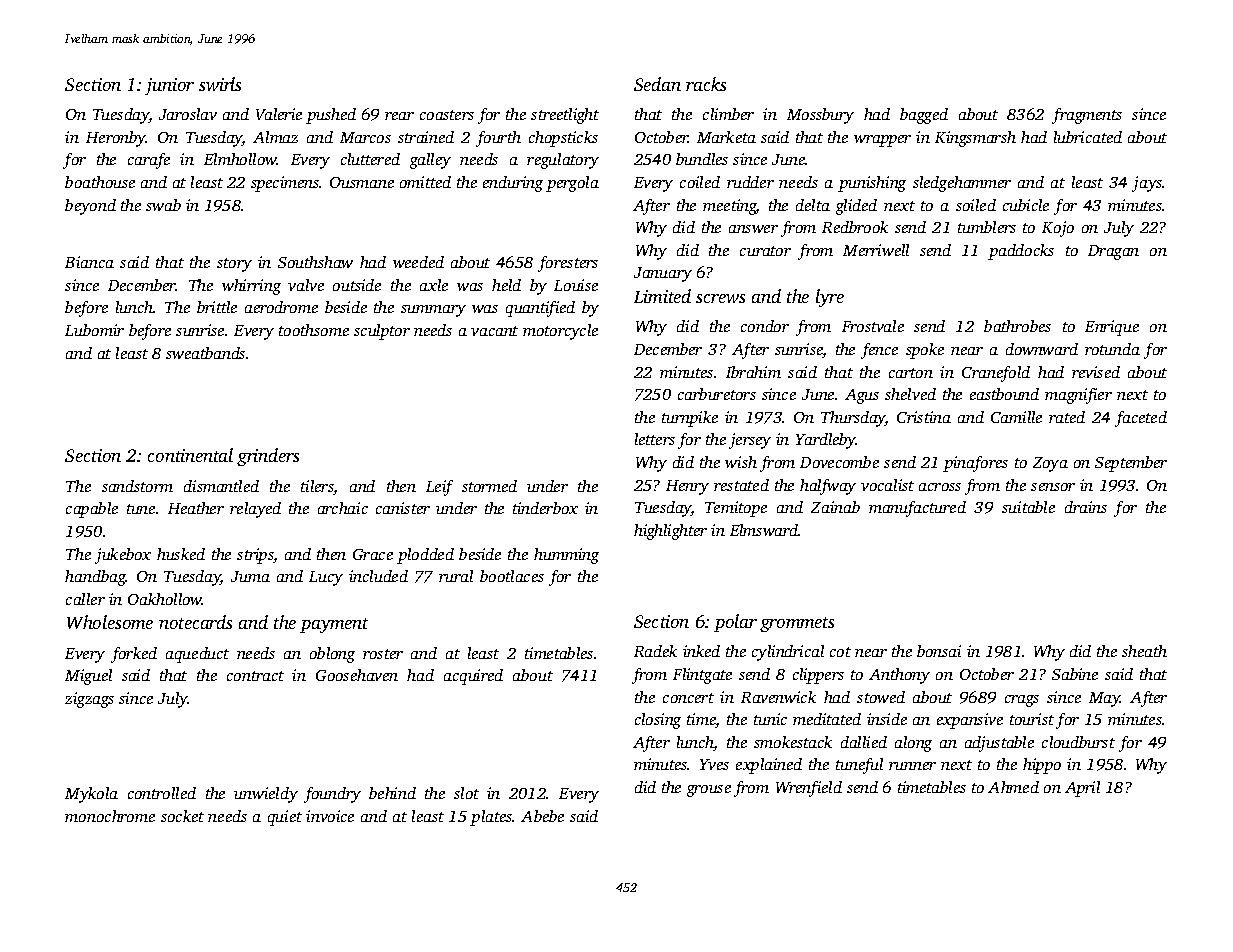 This document has width=1233, height=952. Describe the element at coordinates (94, 330) in the document. I see `Lubomir` at that location.
